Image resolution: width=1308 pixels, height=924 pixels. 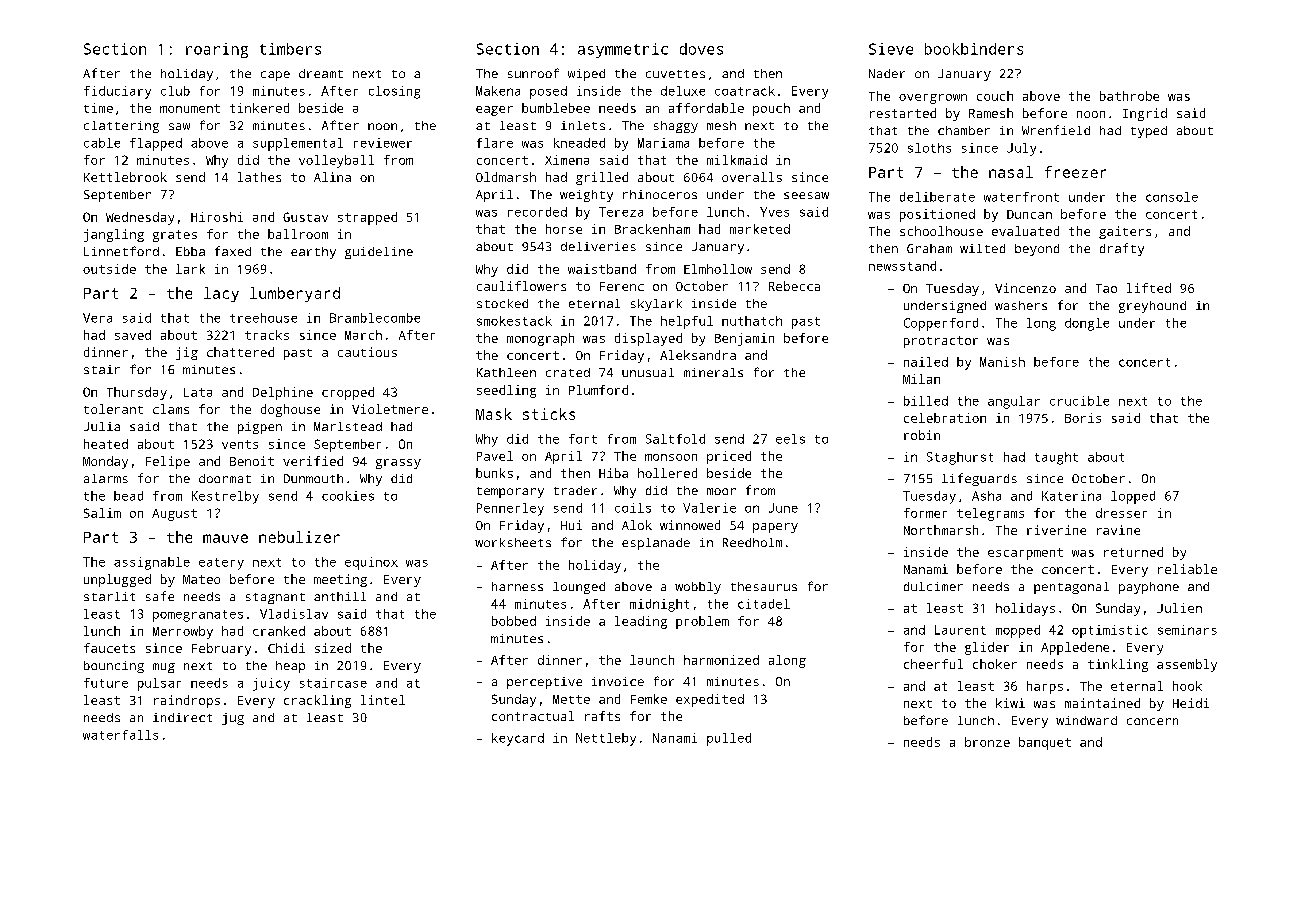 I want to click on Violetmere, so click(x=390, y=409).
